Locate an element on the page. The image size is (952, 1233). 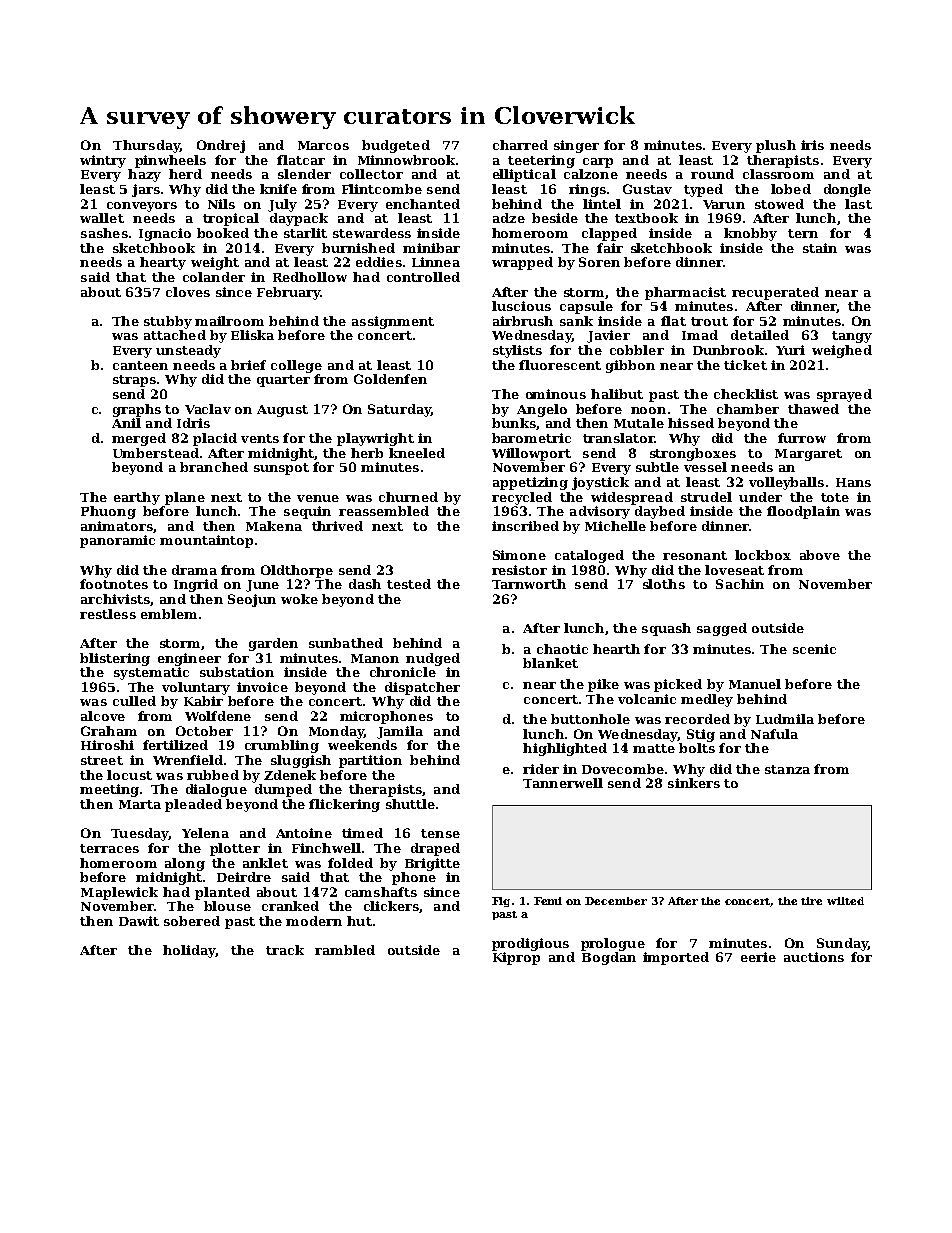
wintry is located at coordinates (103, 161).
